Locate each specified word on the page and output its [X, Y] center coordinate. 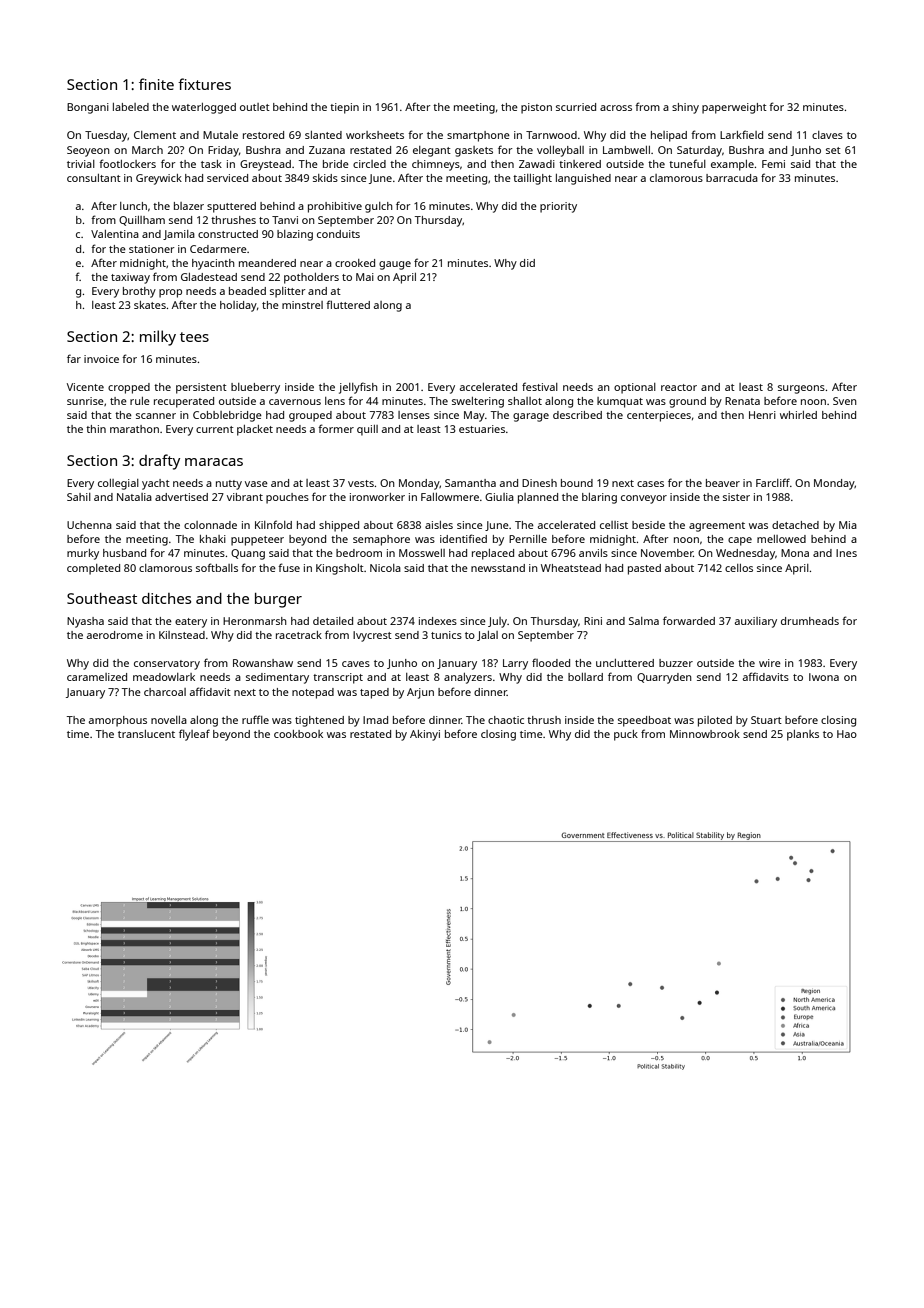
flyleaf [194, 735]
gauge [395, 265]
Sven [845, 401]
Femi [773, 164]
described [577, 415]
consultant [94, 178]
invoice [101, 359]
